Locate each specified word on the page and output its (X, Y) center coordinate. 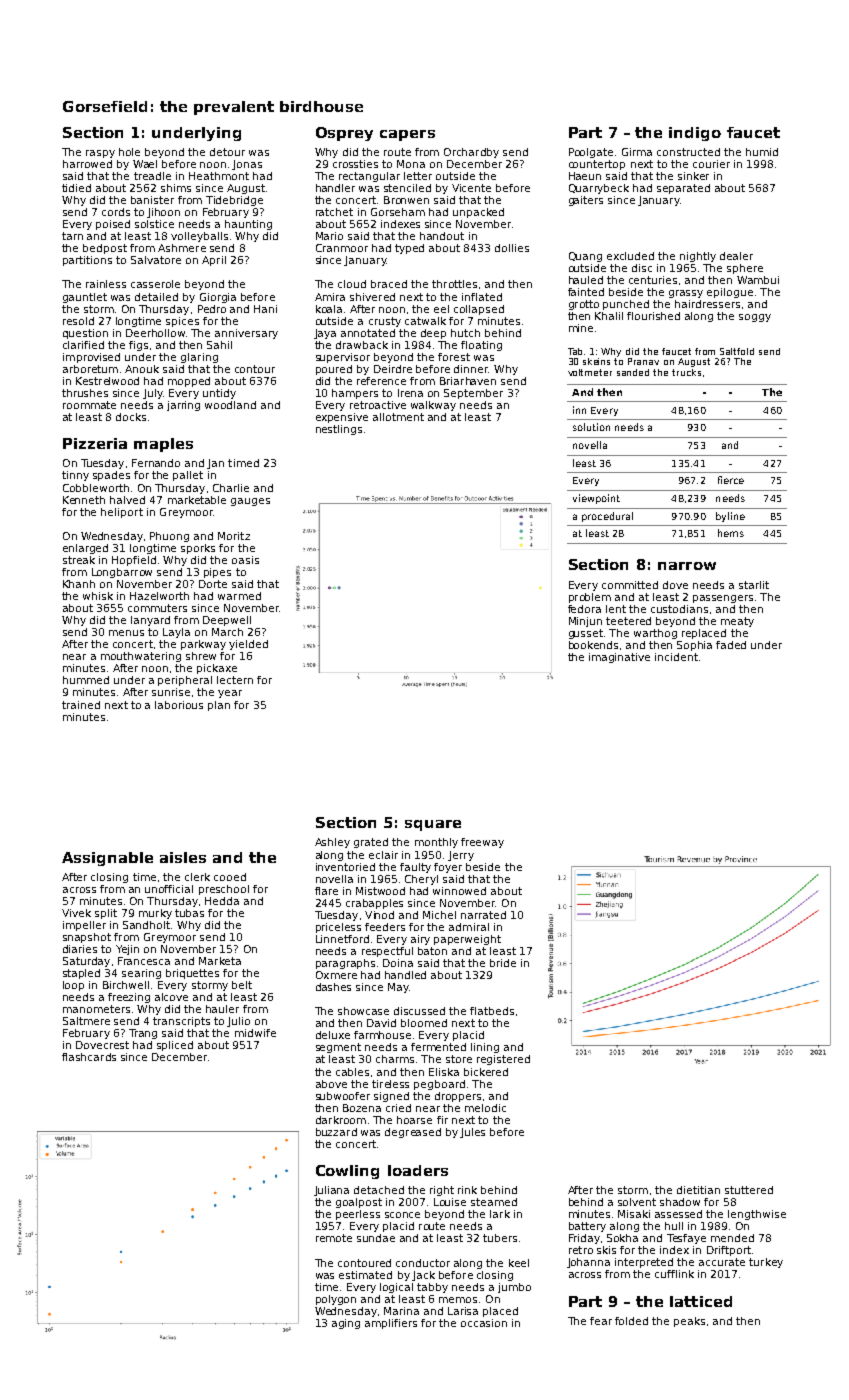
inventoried (345, 867)
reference (381, 381)
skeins (596, 361)
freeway (482, 843)
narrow (687, 566)
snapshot (87, 938)
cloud (352, 284)
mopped (189, 382)
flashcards (89, 1057)
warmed (239, 596)
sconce (402, 1215)
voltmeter (590, 372)
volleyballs (199, 237)
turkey (766, 1263)
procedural (607, 517)
